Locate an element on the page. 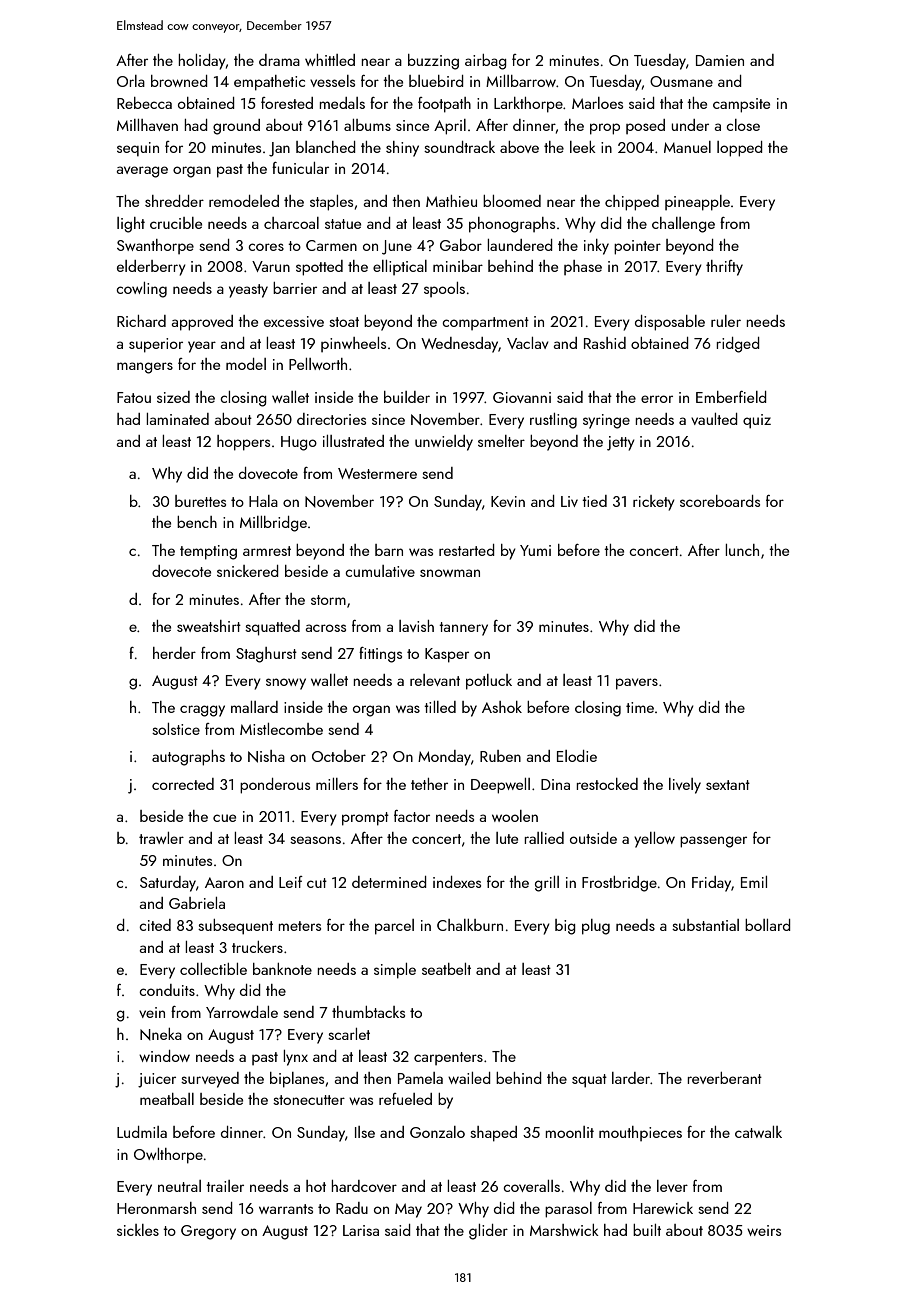  Deepwell is located at coordinates (500, 786).
